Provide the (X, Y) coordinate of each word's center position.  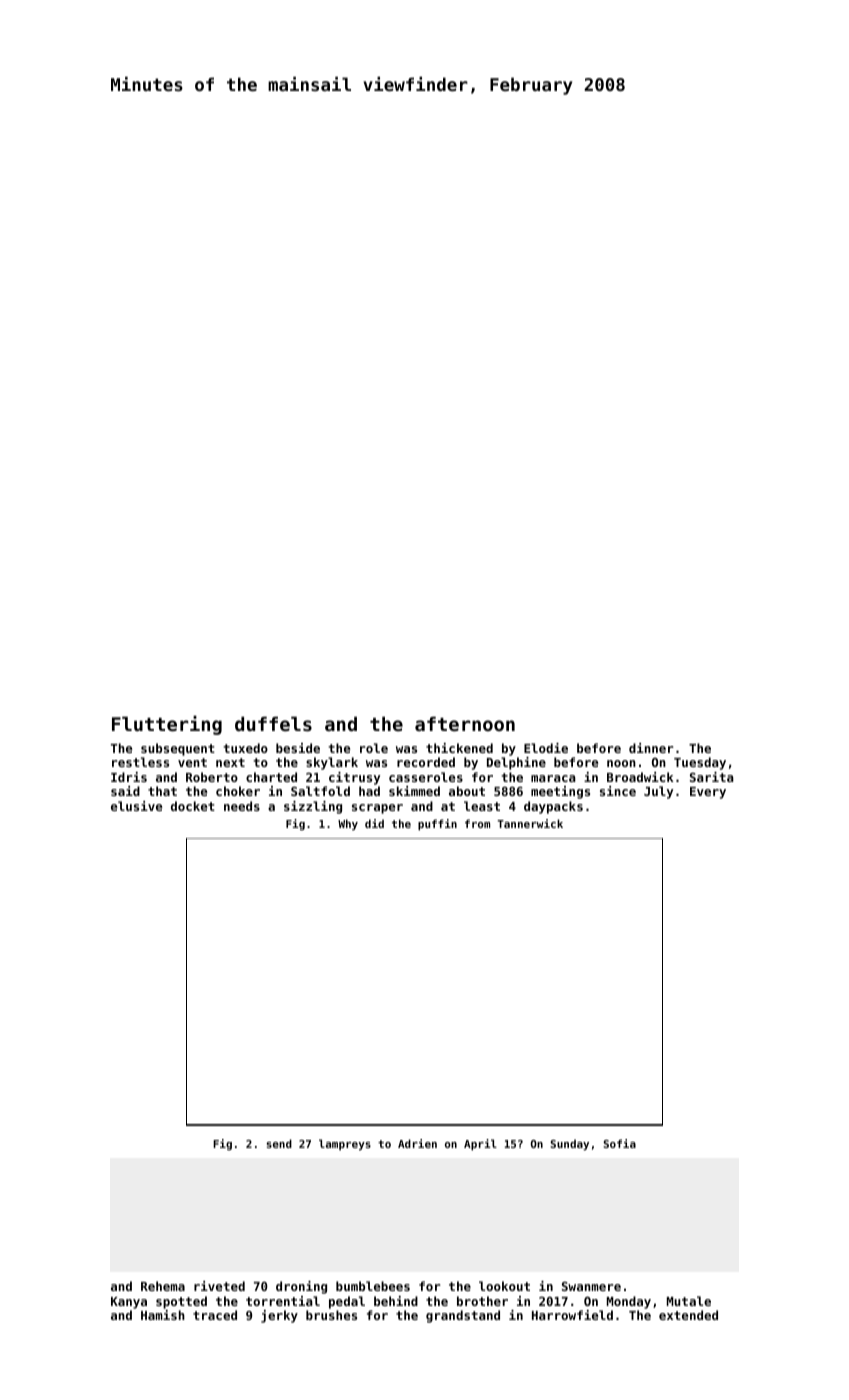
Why (348, 825)
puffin (437, 825)
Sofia (619, 1143)
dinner (651, 748)
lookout (504, 1286)
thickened (459, 748)
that (162, 791)
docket (193, 806)
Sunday (569, 1145)
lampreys (345, 1145)
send (279, 1143)
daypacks (553, 807)
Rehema (163, 1286)
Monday (629, 1302)
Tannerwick (530, 823)
